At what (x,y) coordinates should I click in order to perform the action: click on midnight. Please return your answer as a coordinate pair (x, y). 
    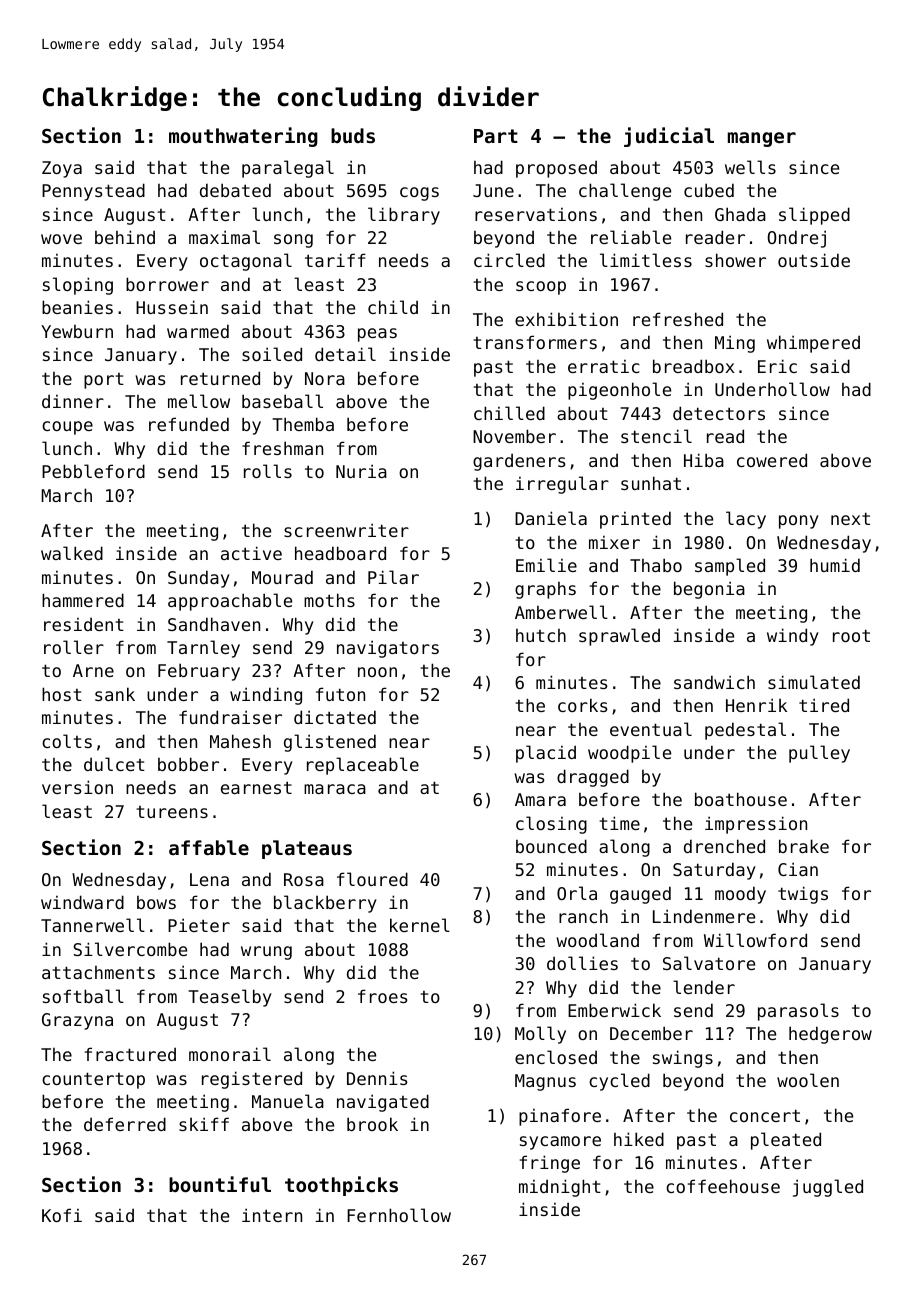
    Looking at the image, I should click on (560, 1188).
